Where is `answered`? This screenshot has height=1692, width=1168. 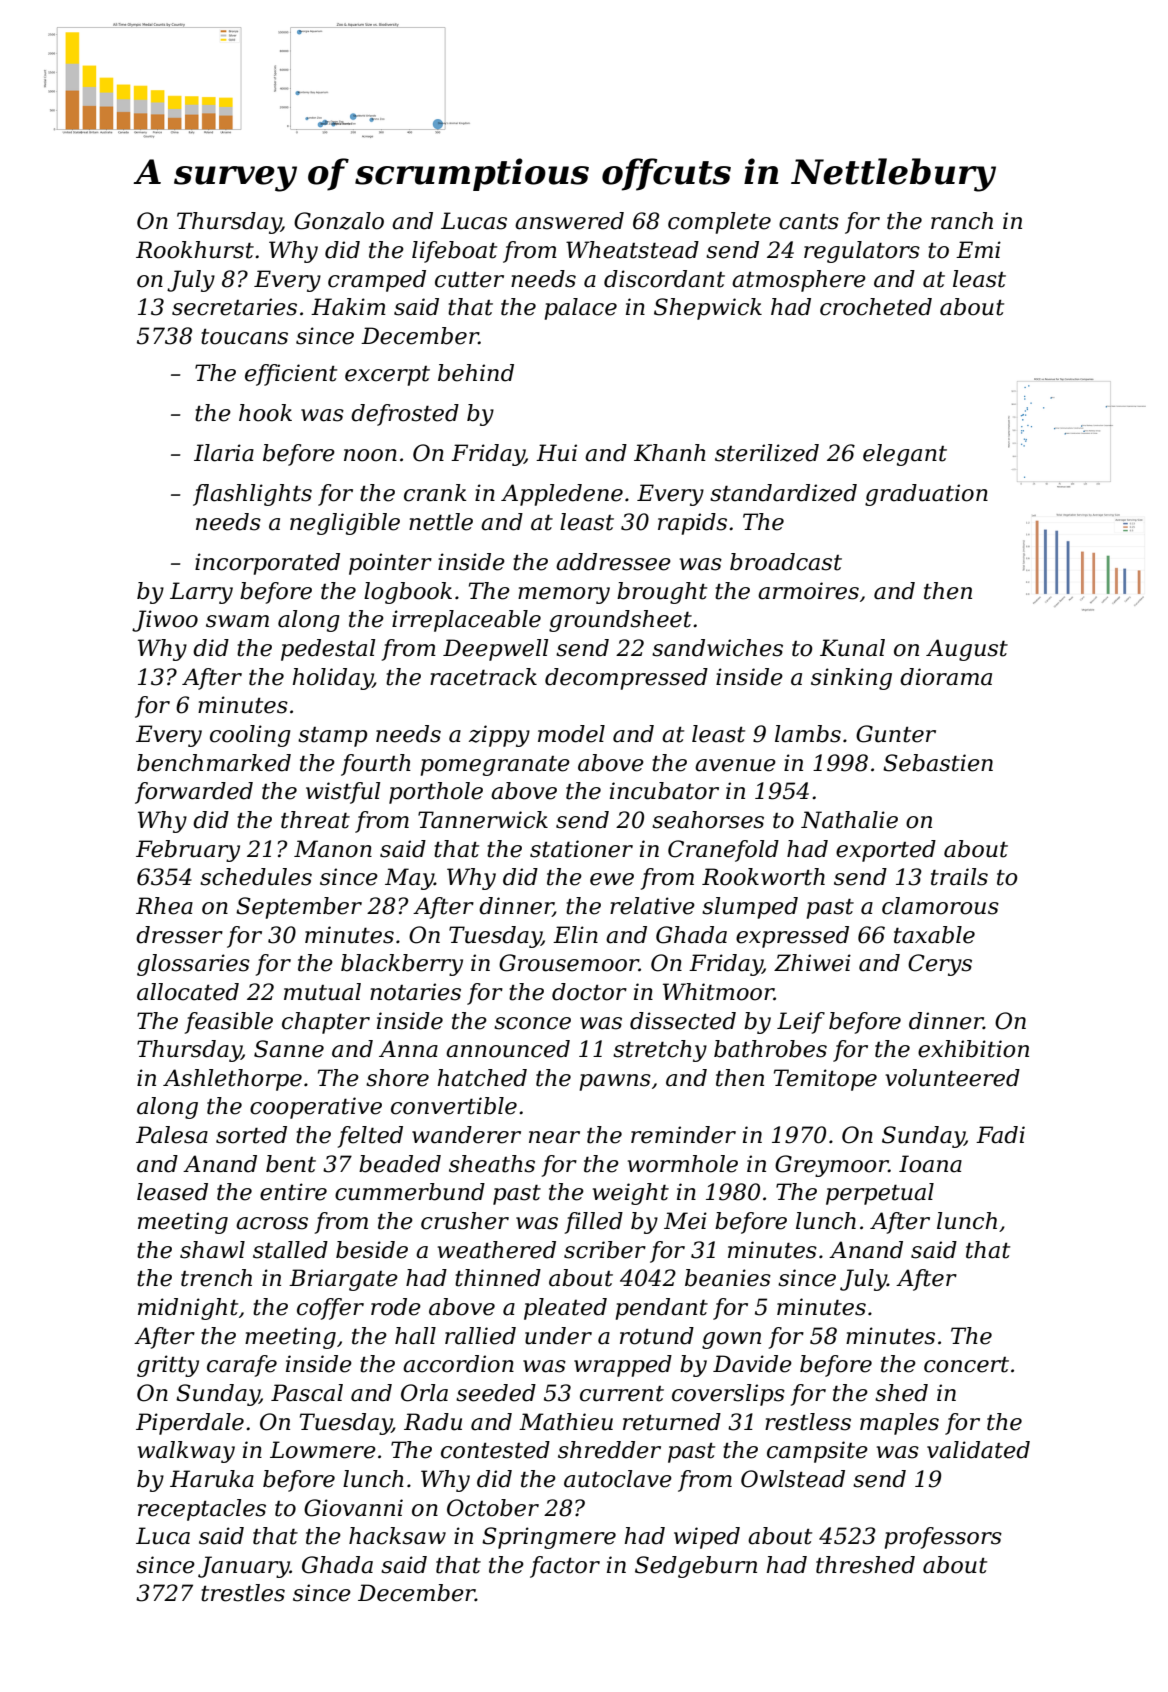
answered is located at coordinates (569, 221).
